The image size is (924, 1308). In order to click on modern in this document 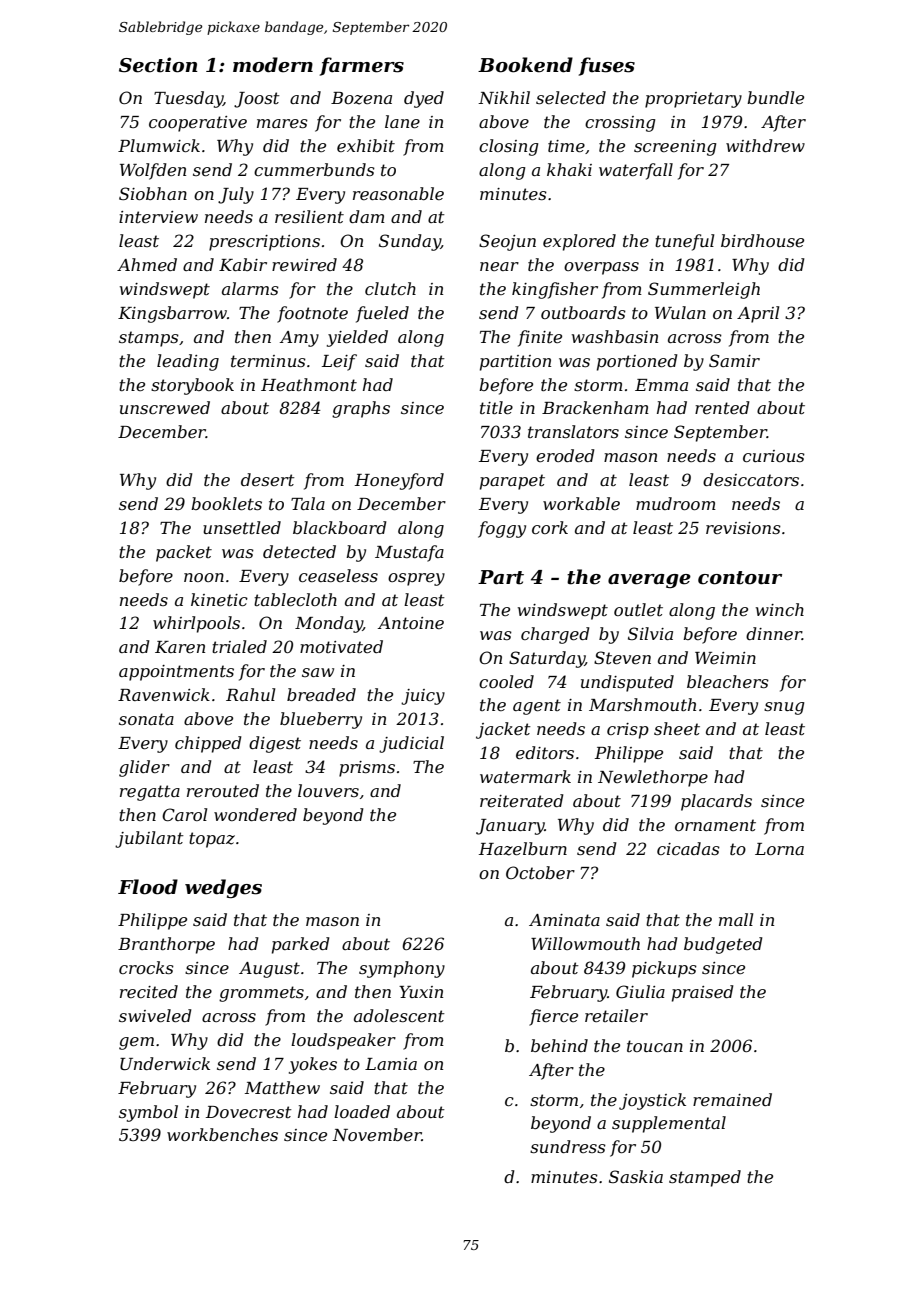, I will do `click(273, 65)`.
